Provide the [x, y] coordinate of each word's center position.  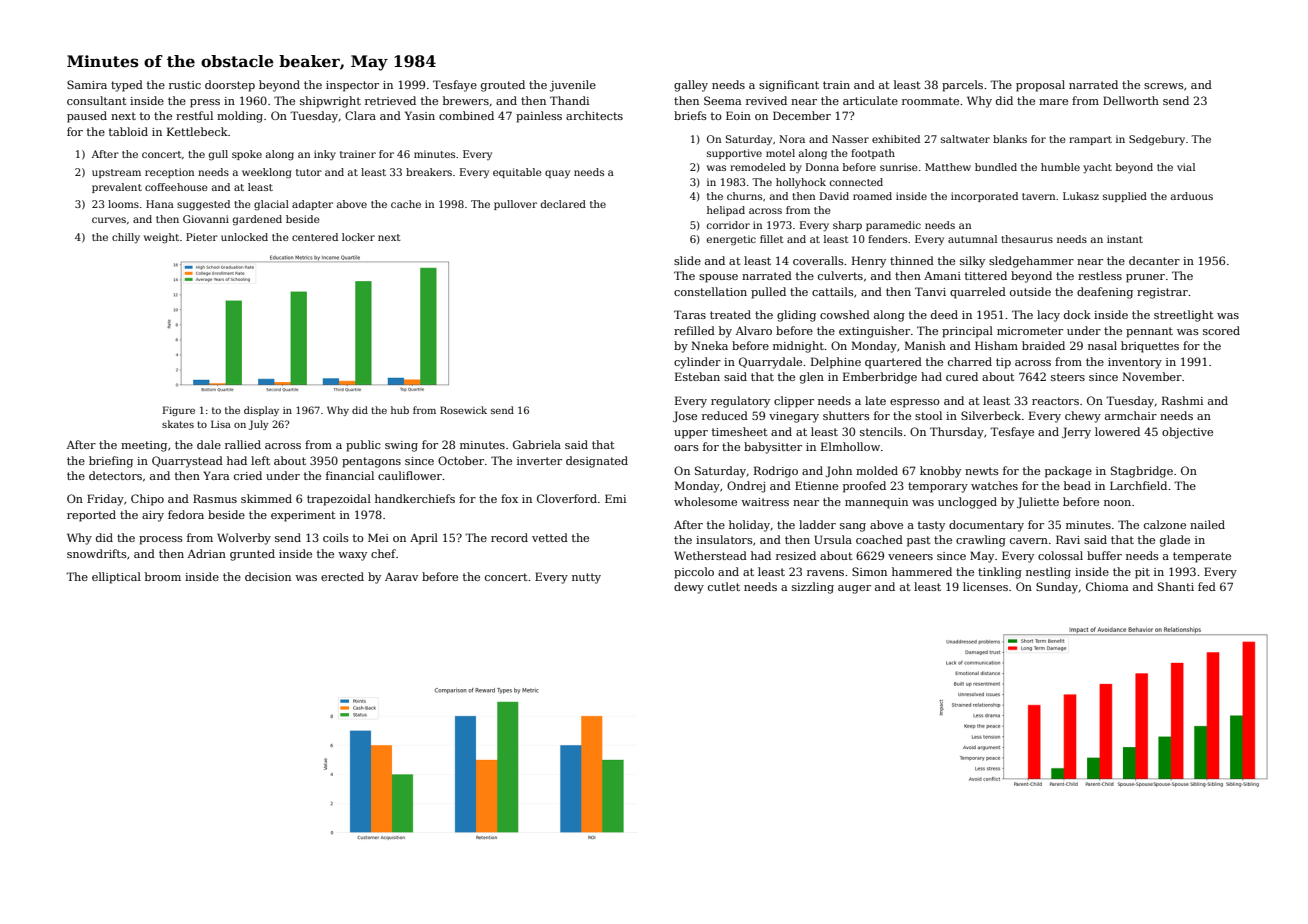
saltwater [965, 139]
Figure [179, 411]
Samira [87, 84]
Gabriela [537, 444]
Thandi [569, 100]
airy [153, 516]
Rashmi [1182, 400]
